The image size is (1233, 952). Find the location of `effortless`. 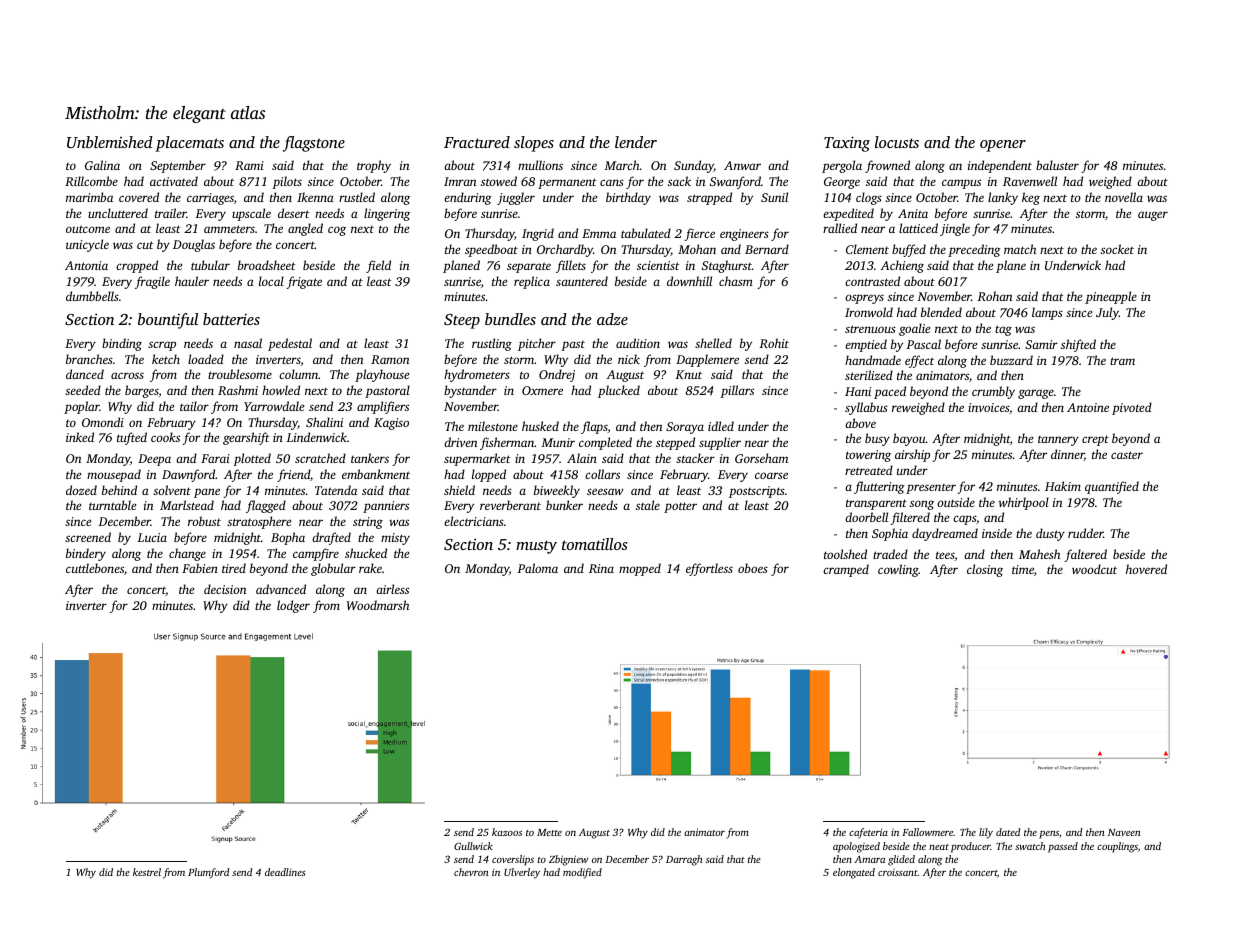

effortless is located at coordinates (709, 569).
